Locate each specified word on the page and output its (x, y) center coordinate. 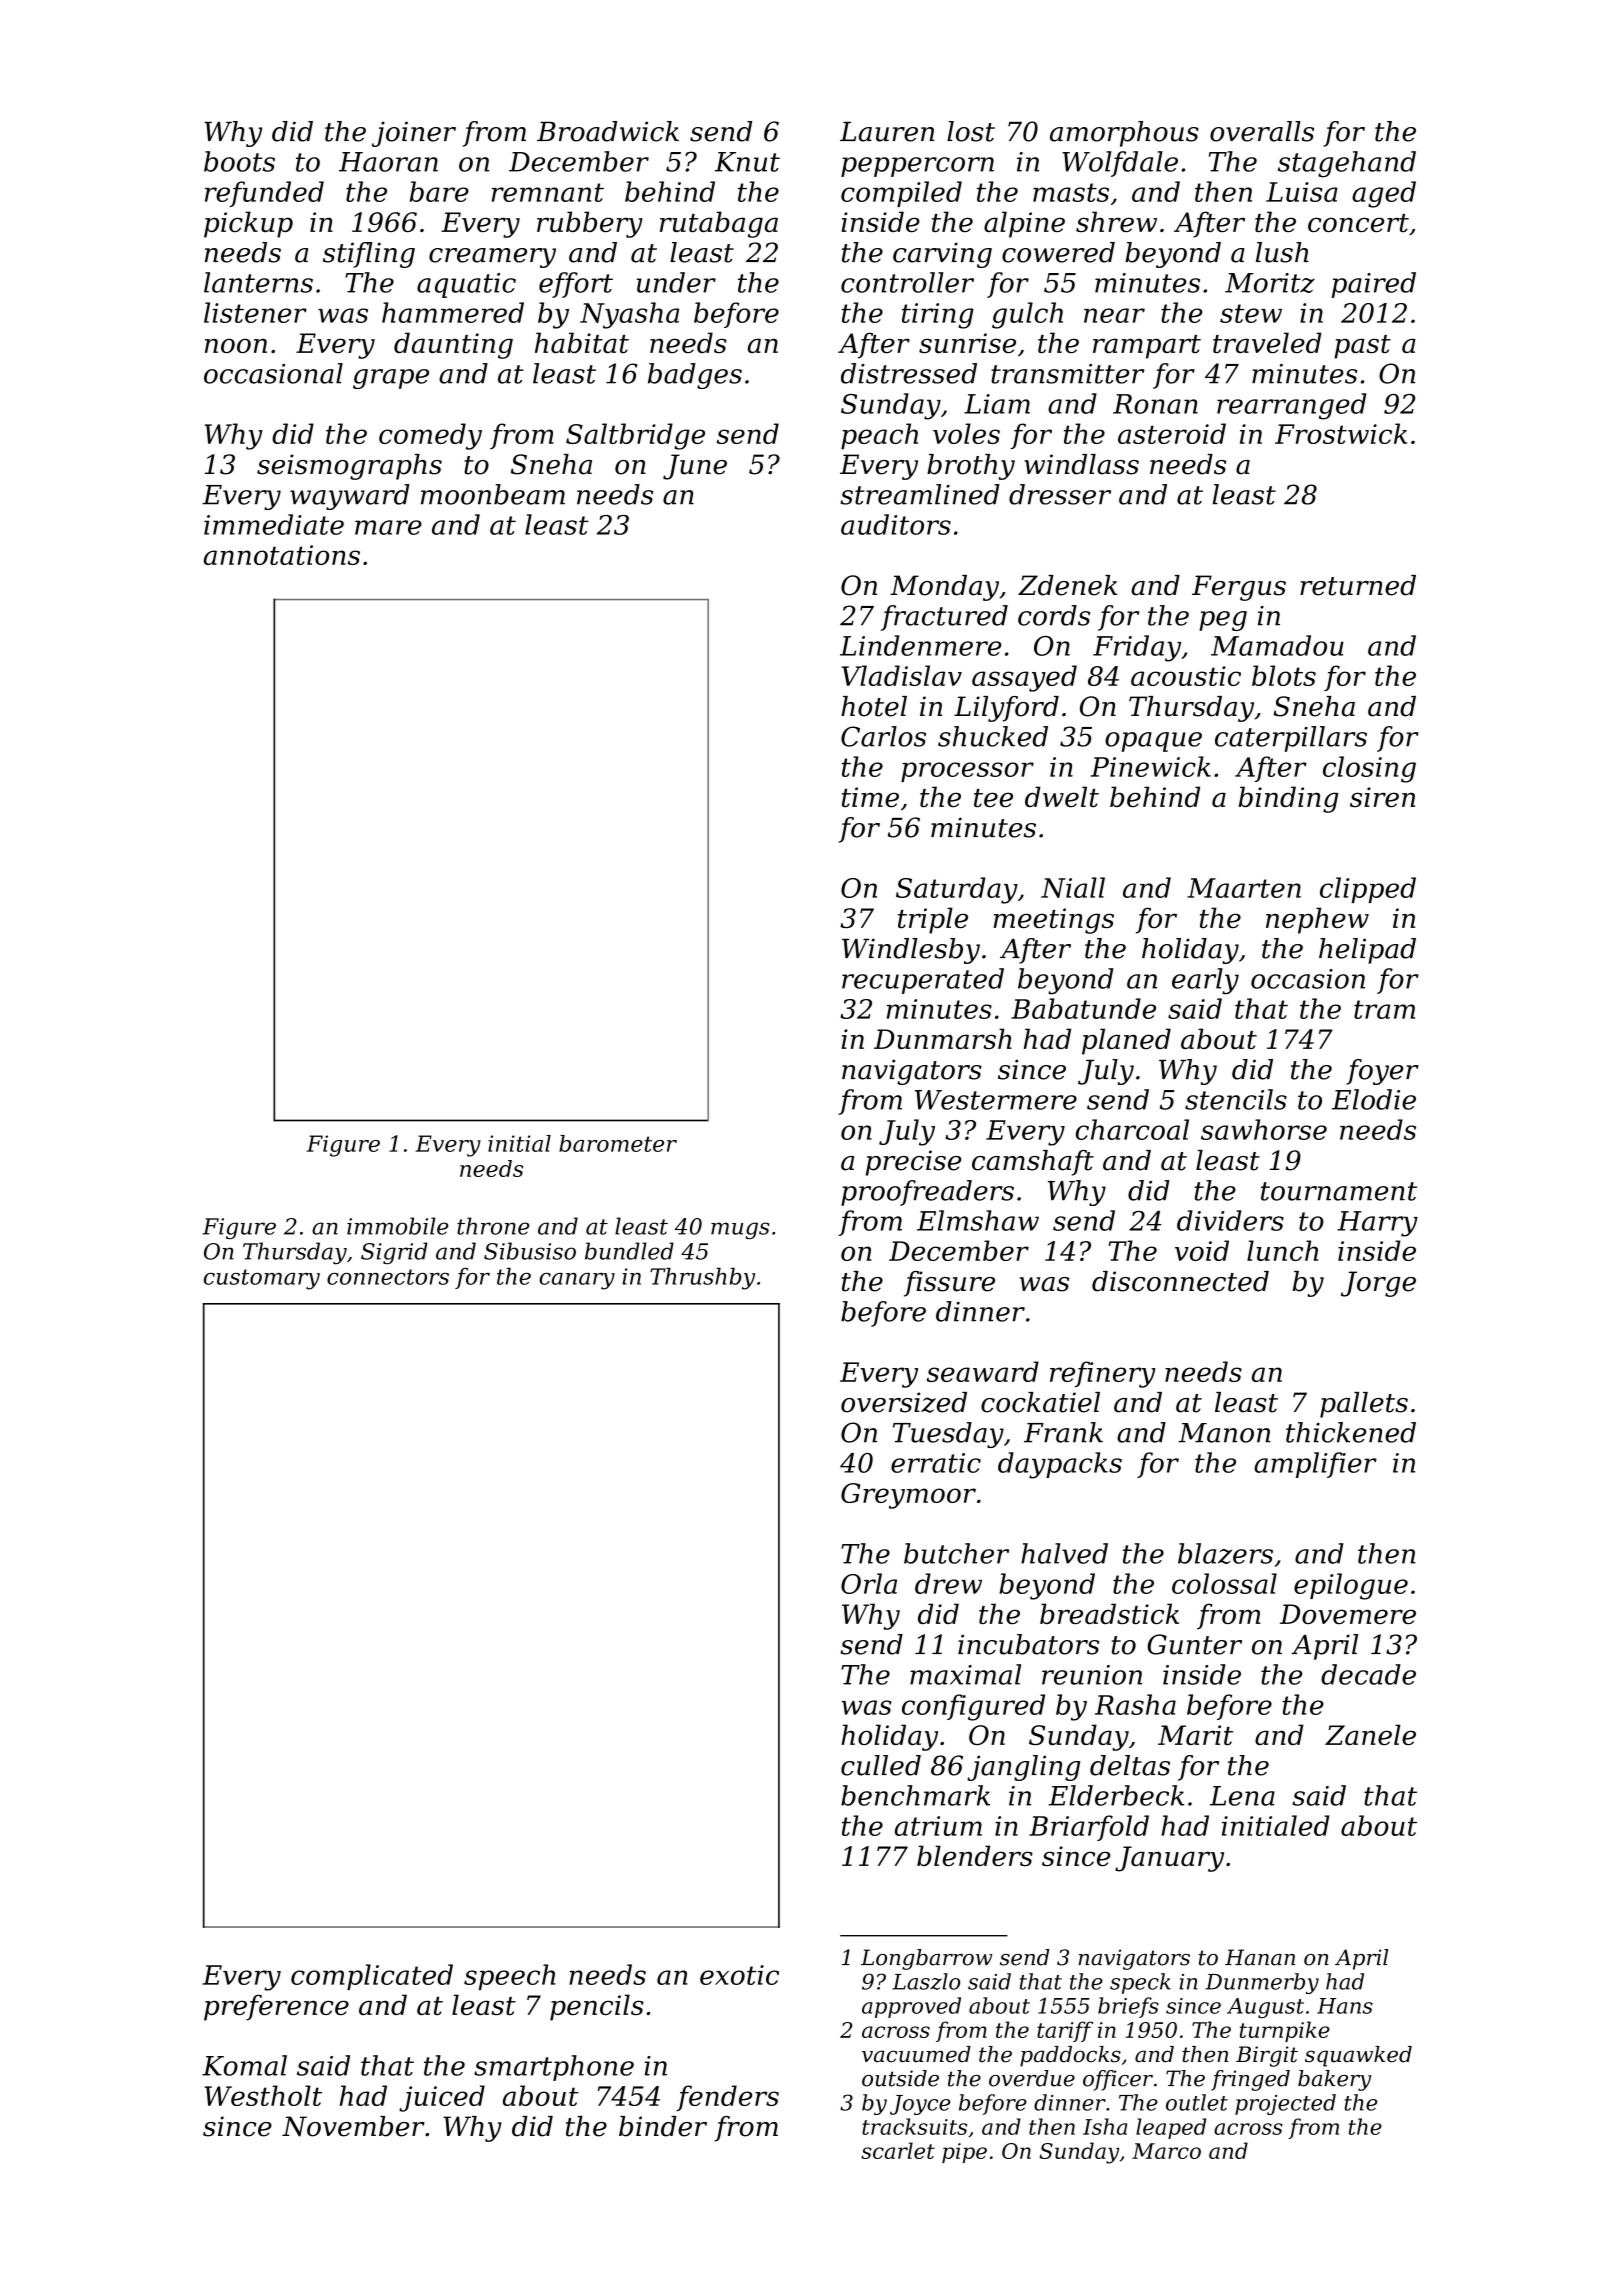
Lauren (887, 132)
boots (239, 161)
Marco (1166, 2151)
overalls (1262, 131)
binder (663, 2126)
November (353, 2126)
